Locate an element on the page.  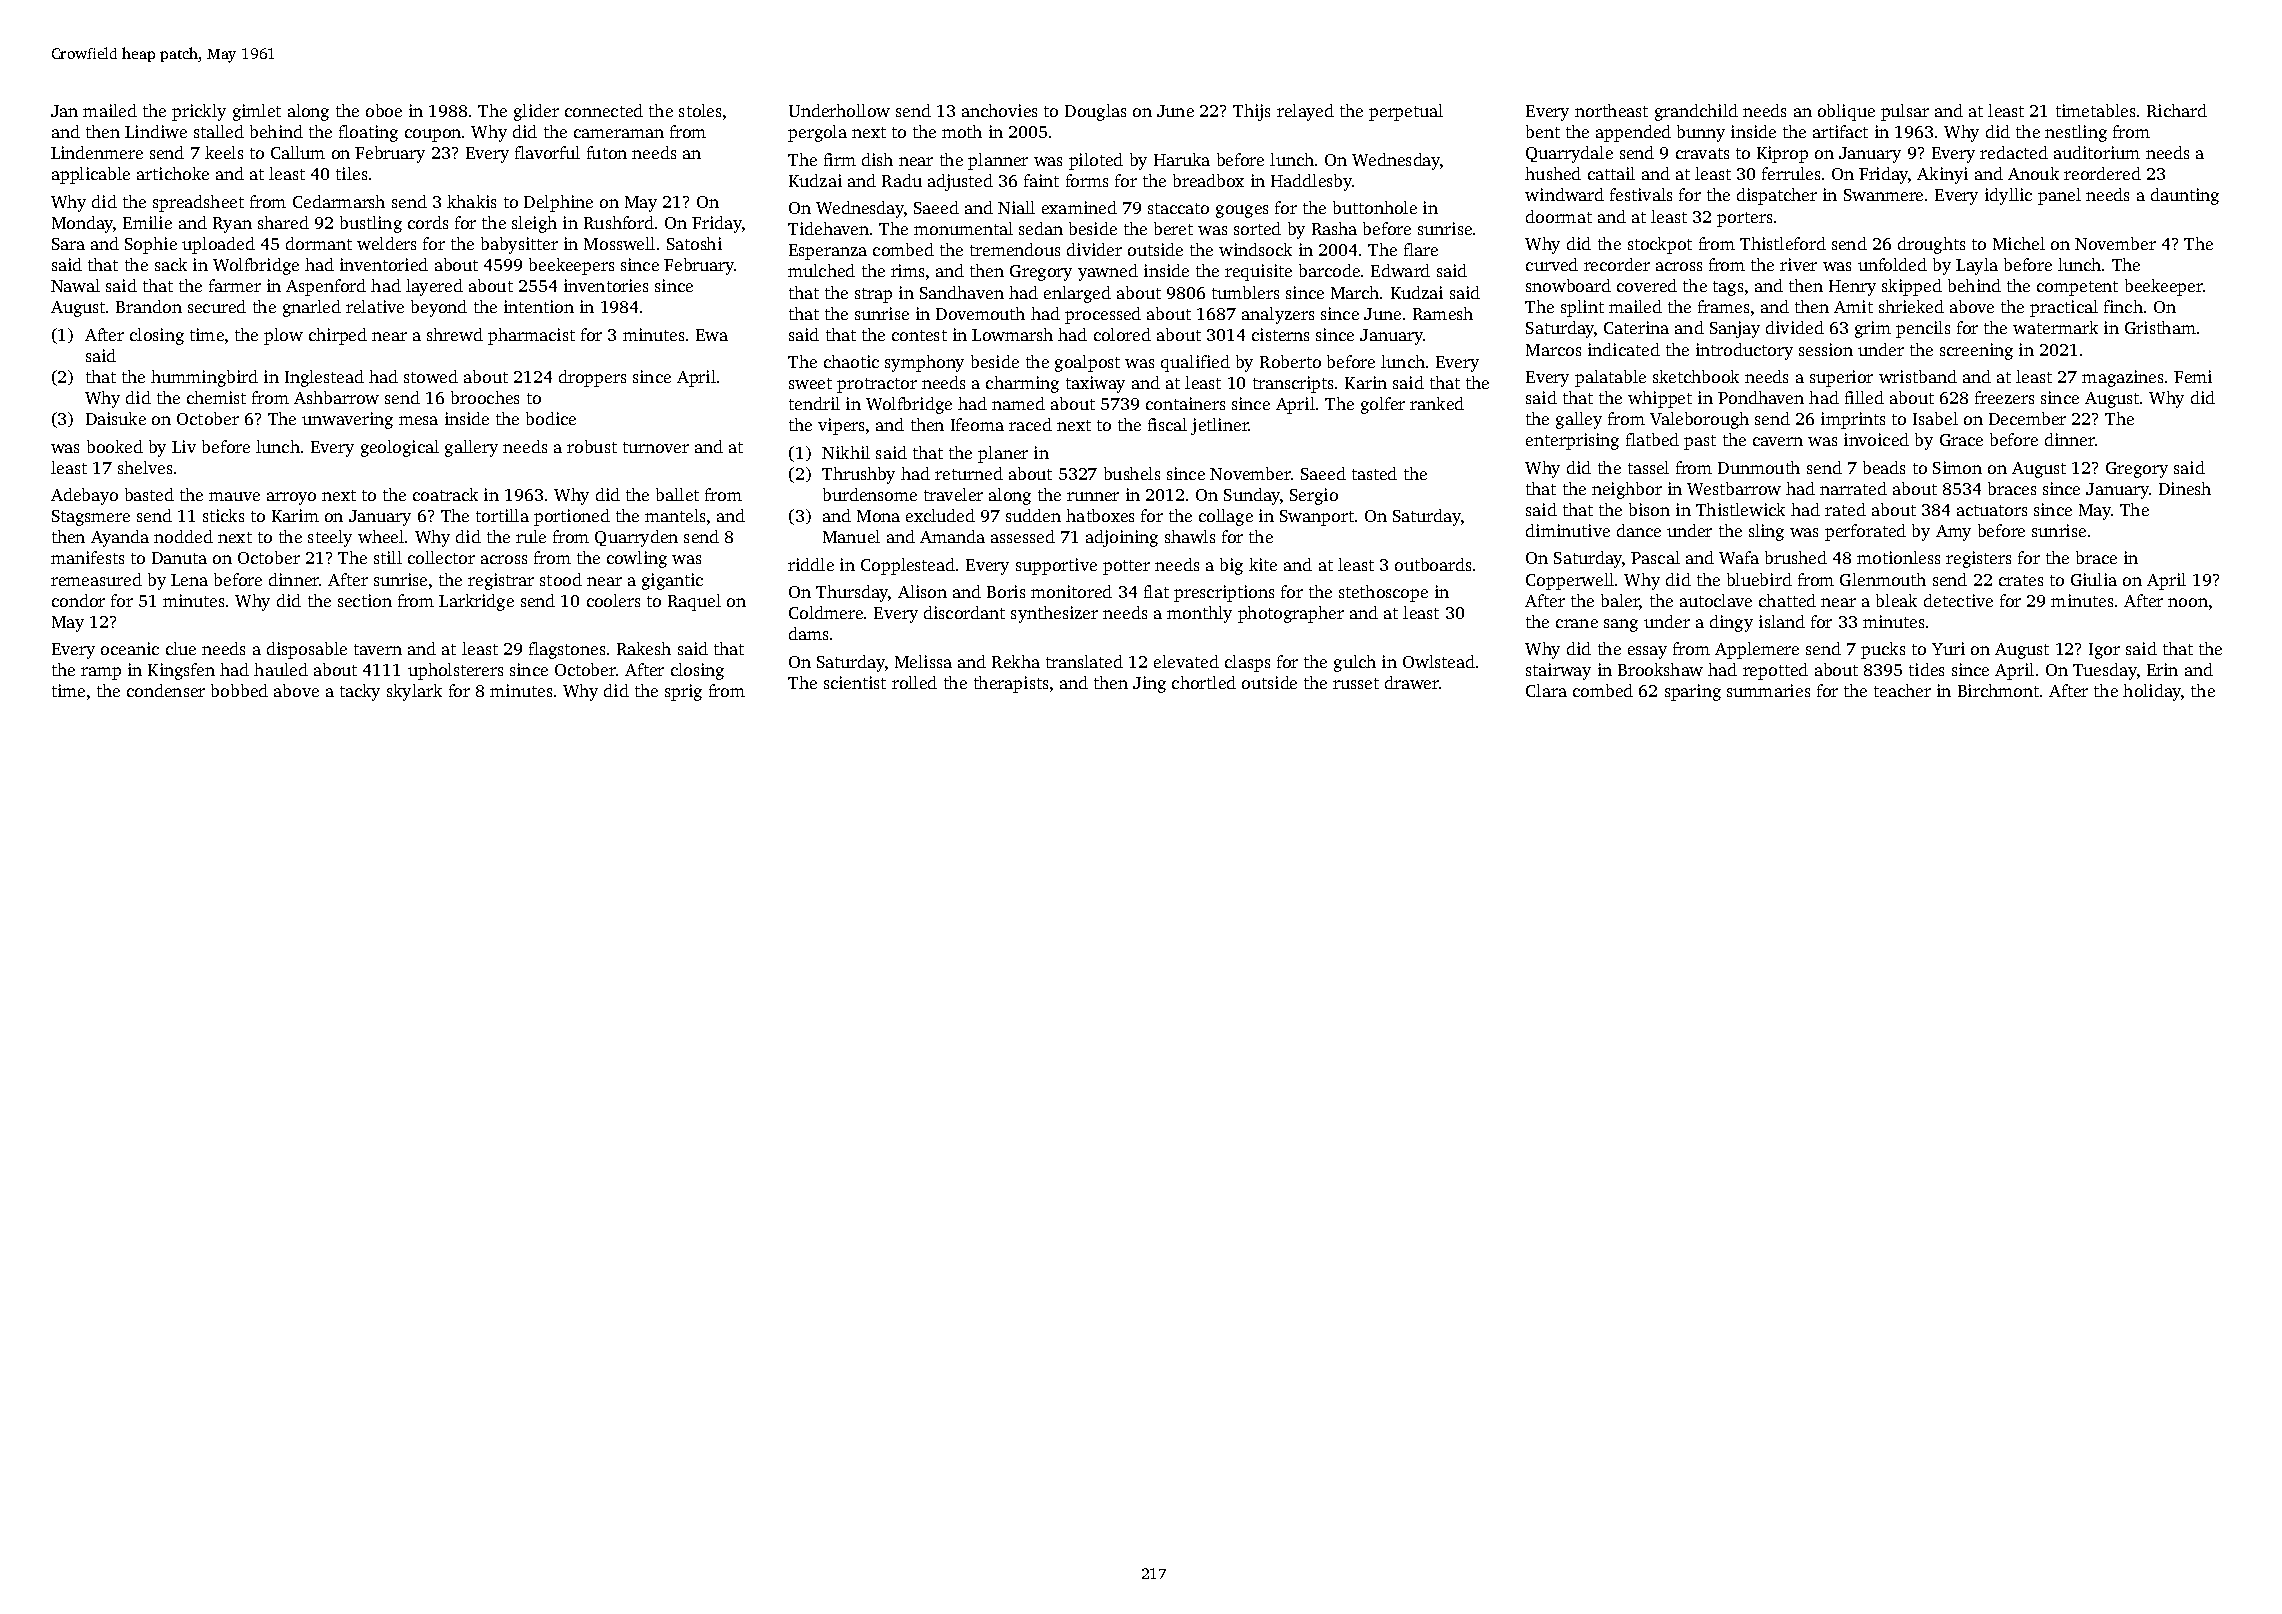
sparing is located at coordinates (1693, 692).
